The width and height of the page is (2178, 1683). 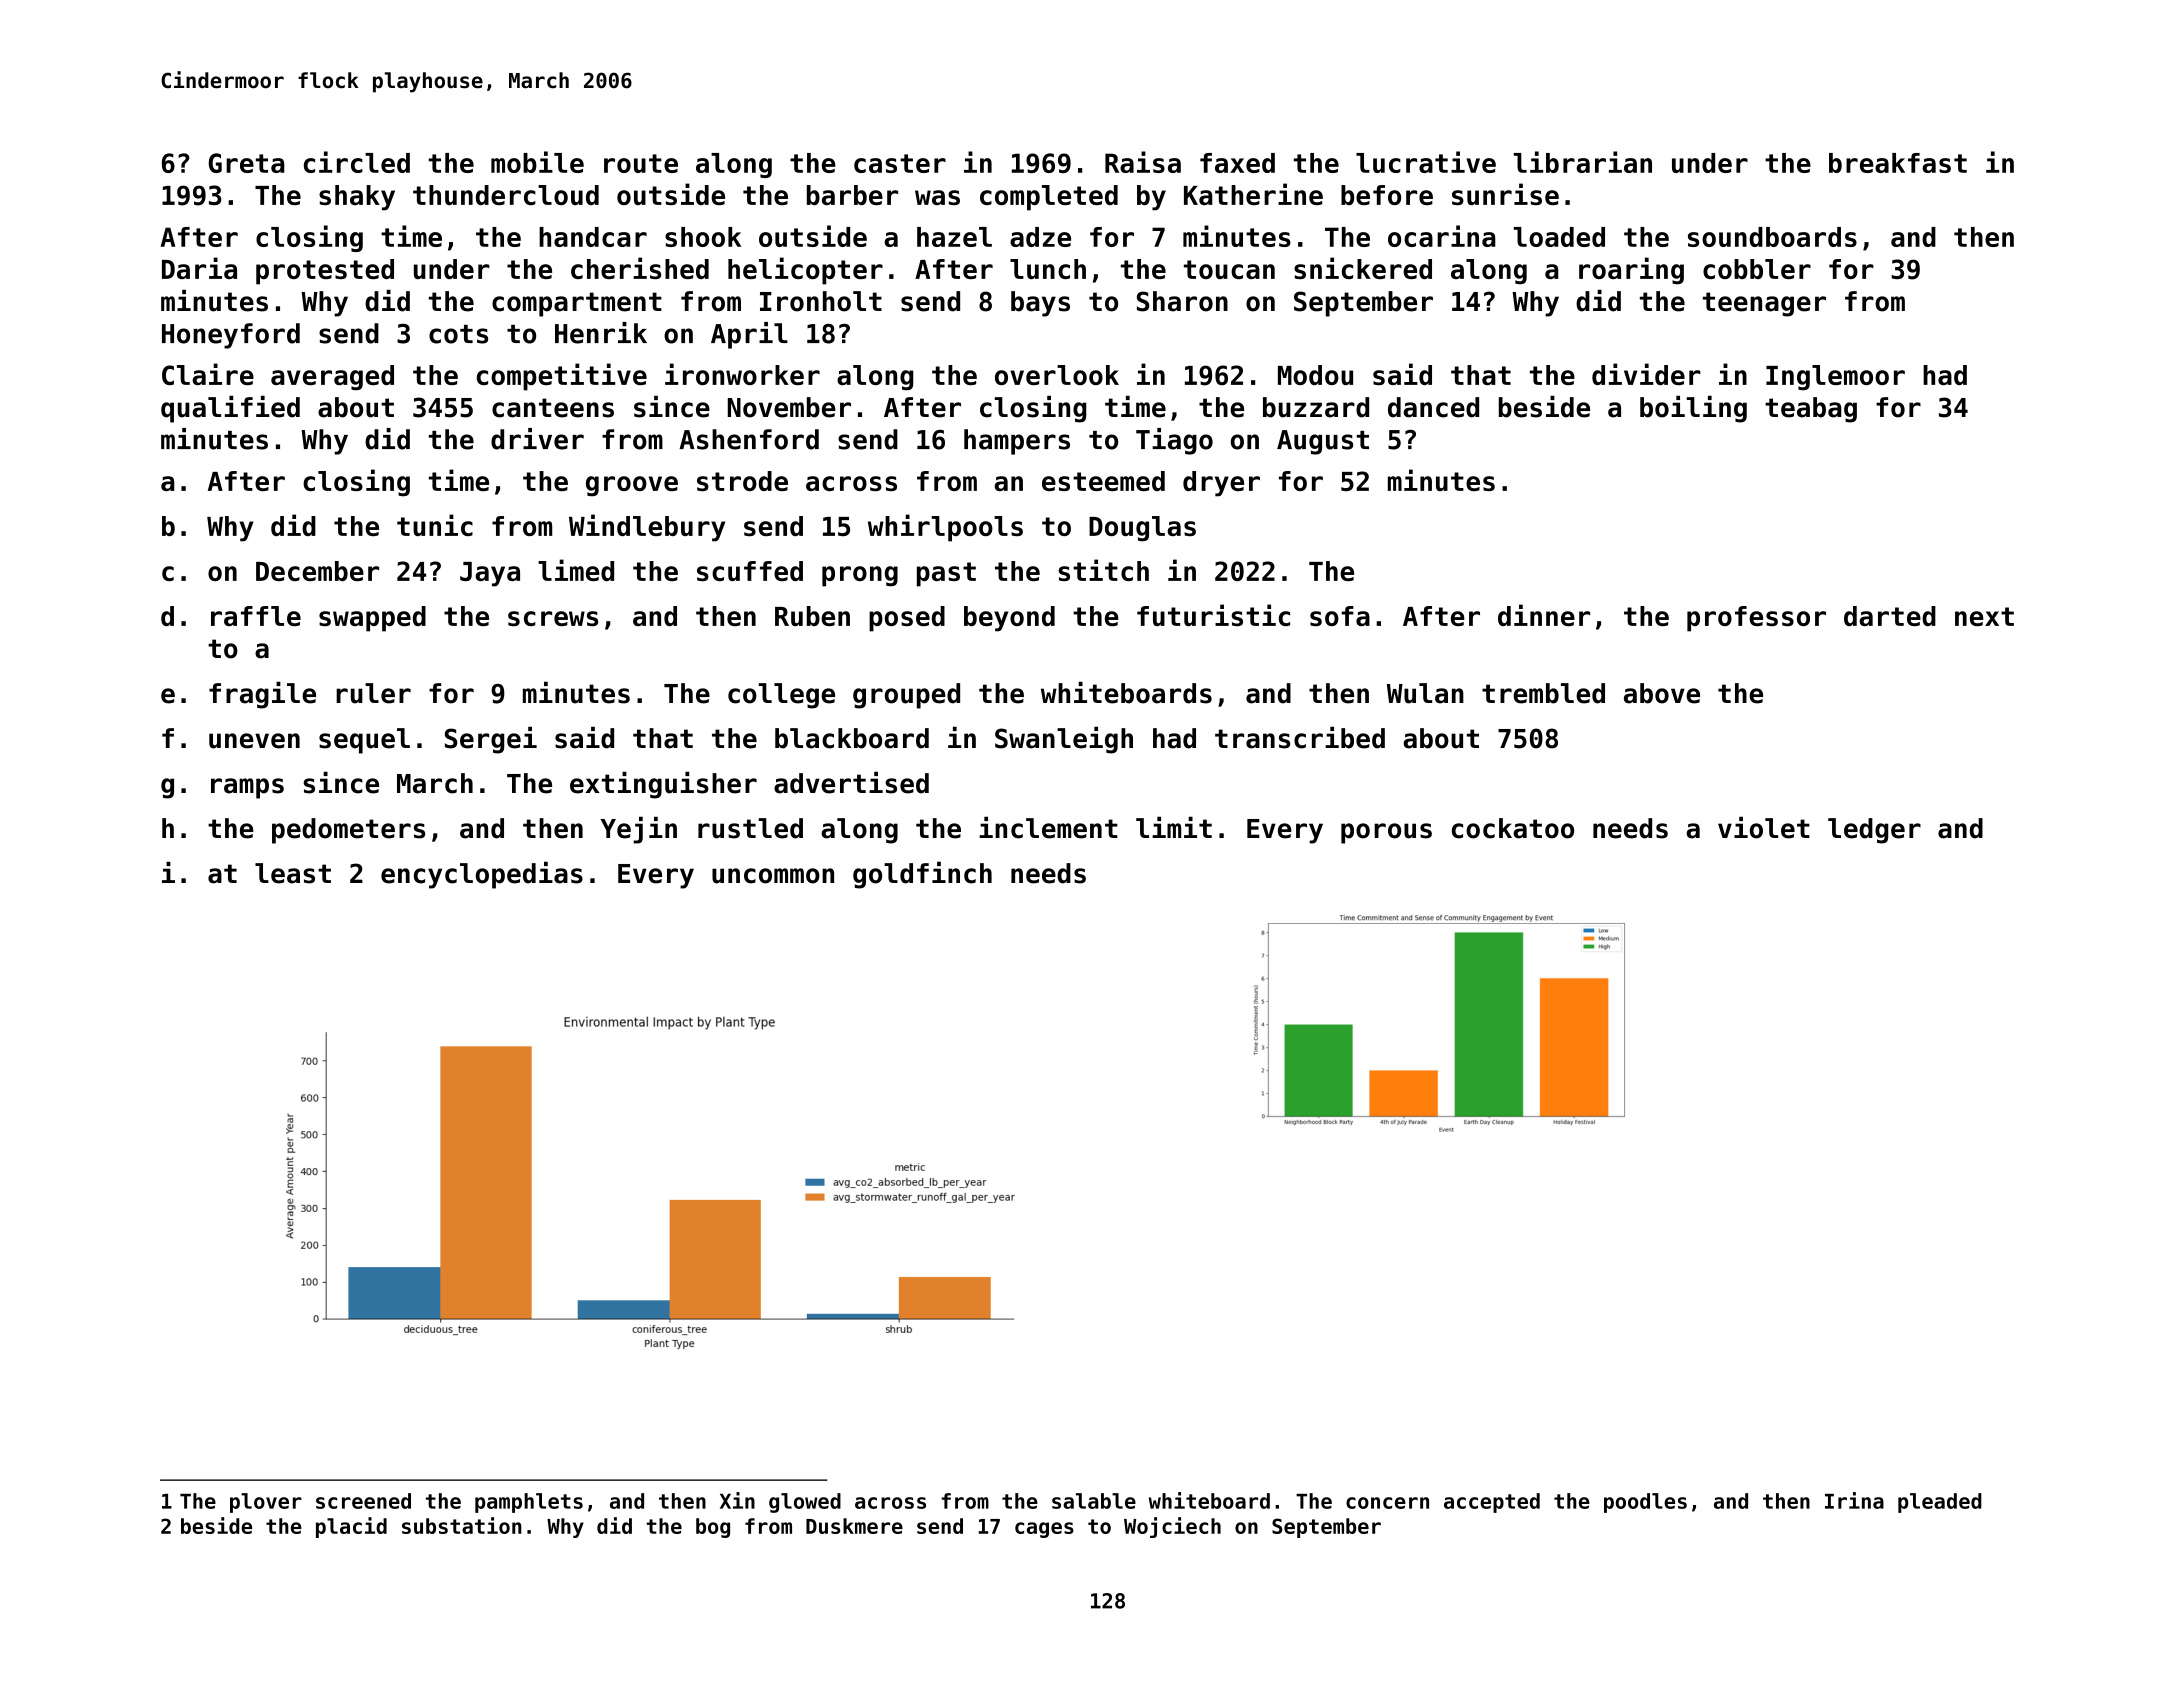 What do you see at coordinates (1835, 378) in the page?
I see `Inglemoor` at bounding box center [1835, 378].
